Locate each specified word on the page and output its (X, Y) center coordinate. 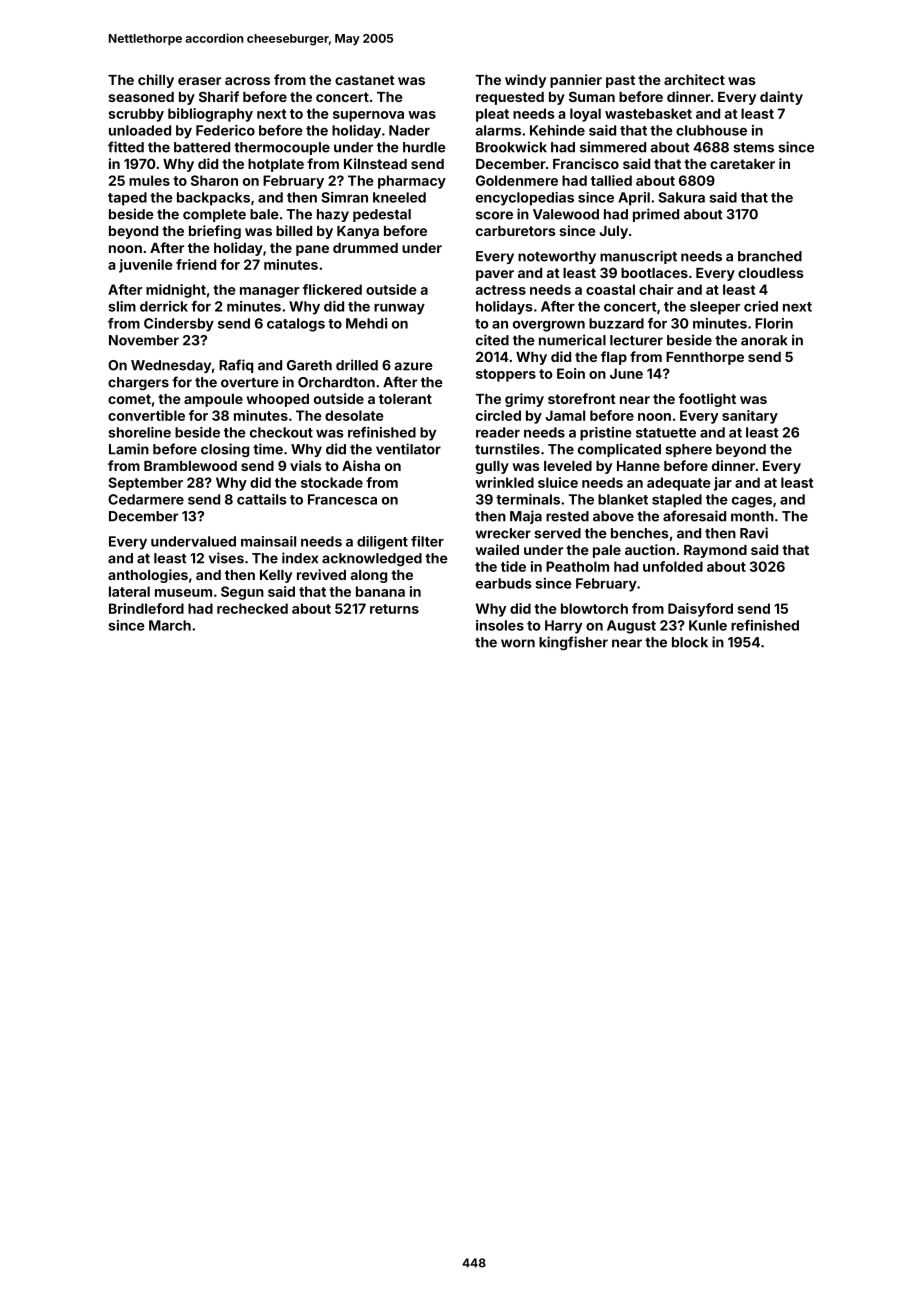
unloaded (140, 130)
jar (723, 484)
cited (492, 340)
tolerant (405, 399)
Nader (409, 130)
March (170, 625)
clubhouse (711, 130)
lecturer (636, 340)
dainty (781, 98)
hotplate (276, 165)
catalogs (296, 325)
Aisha (361, 465)
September (145, 484)
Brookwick (511, 147)
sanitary (750, 417)
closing (225, 450)
